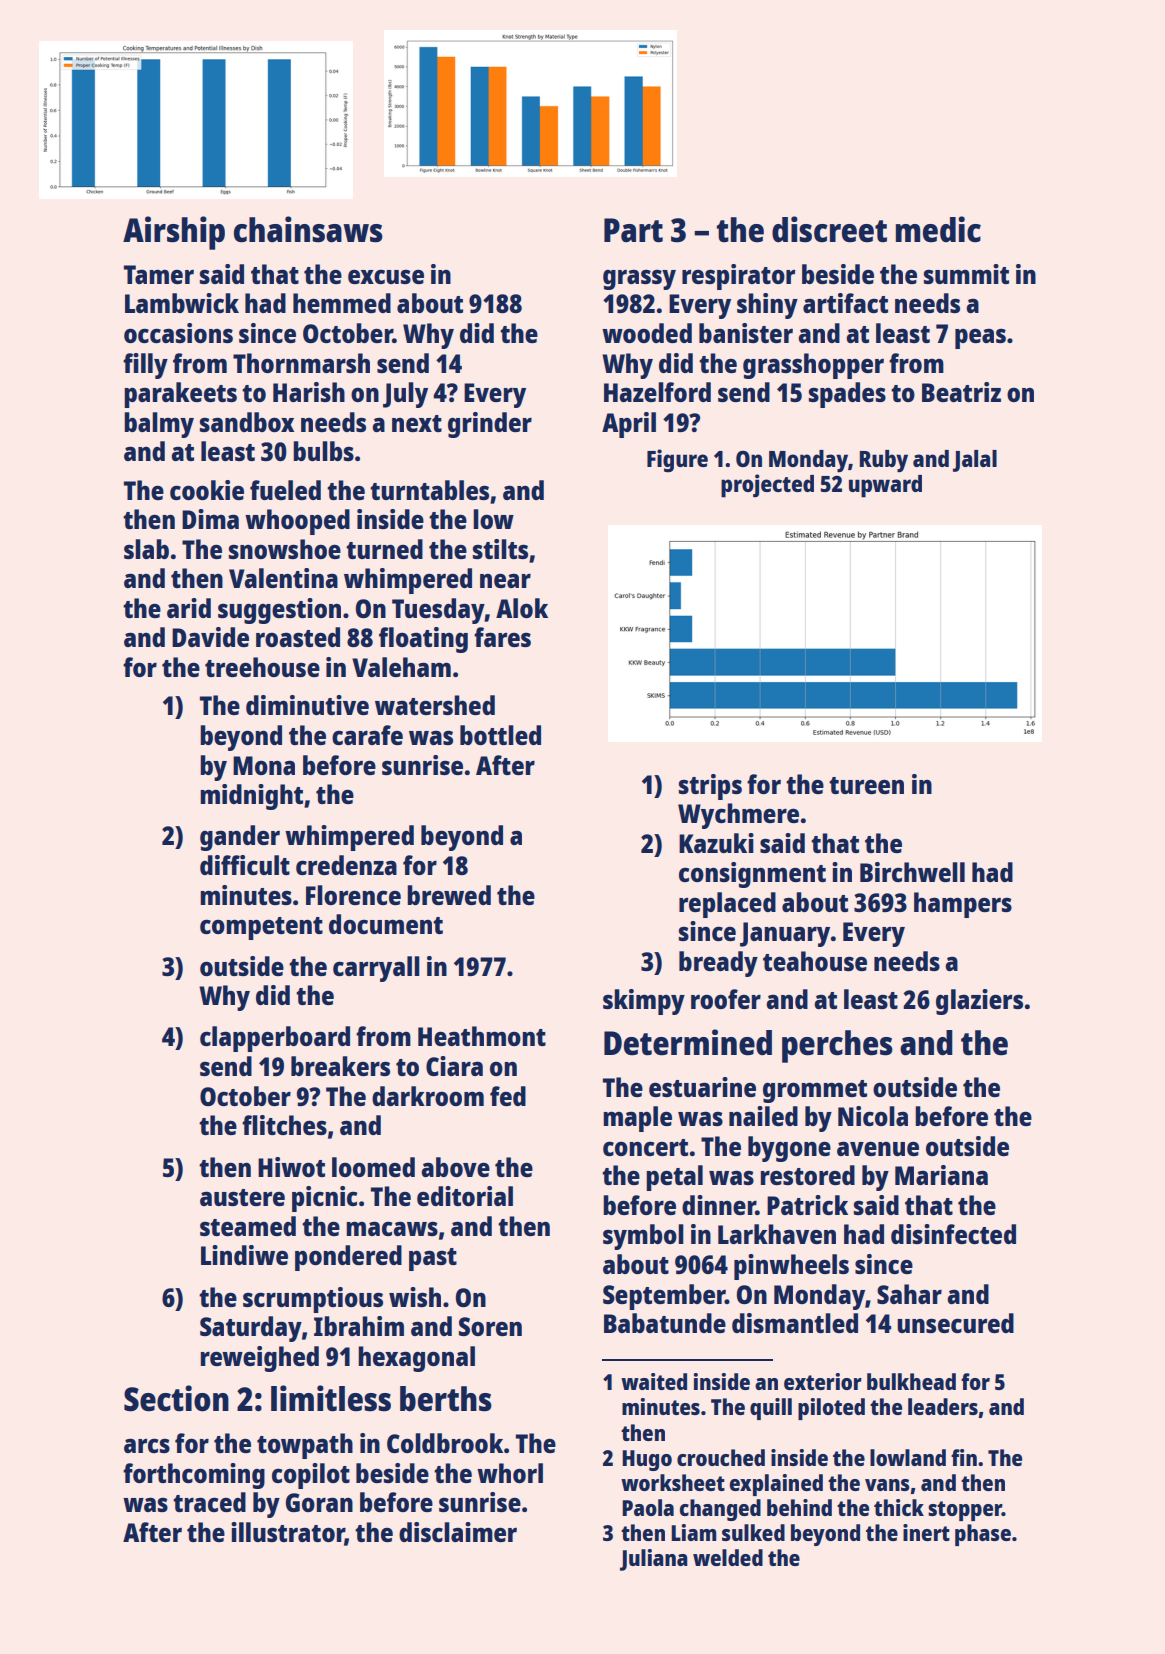 The width and height of the screenshot is (1165, 1654). Describe the element at coordinates (449, 895) in the screenshot. I see `brewed` at that location.
